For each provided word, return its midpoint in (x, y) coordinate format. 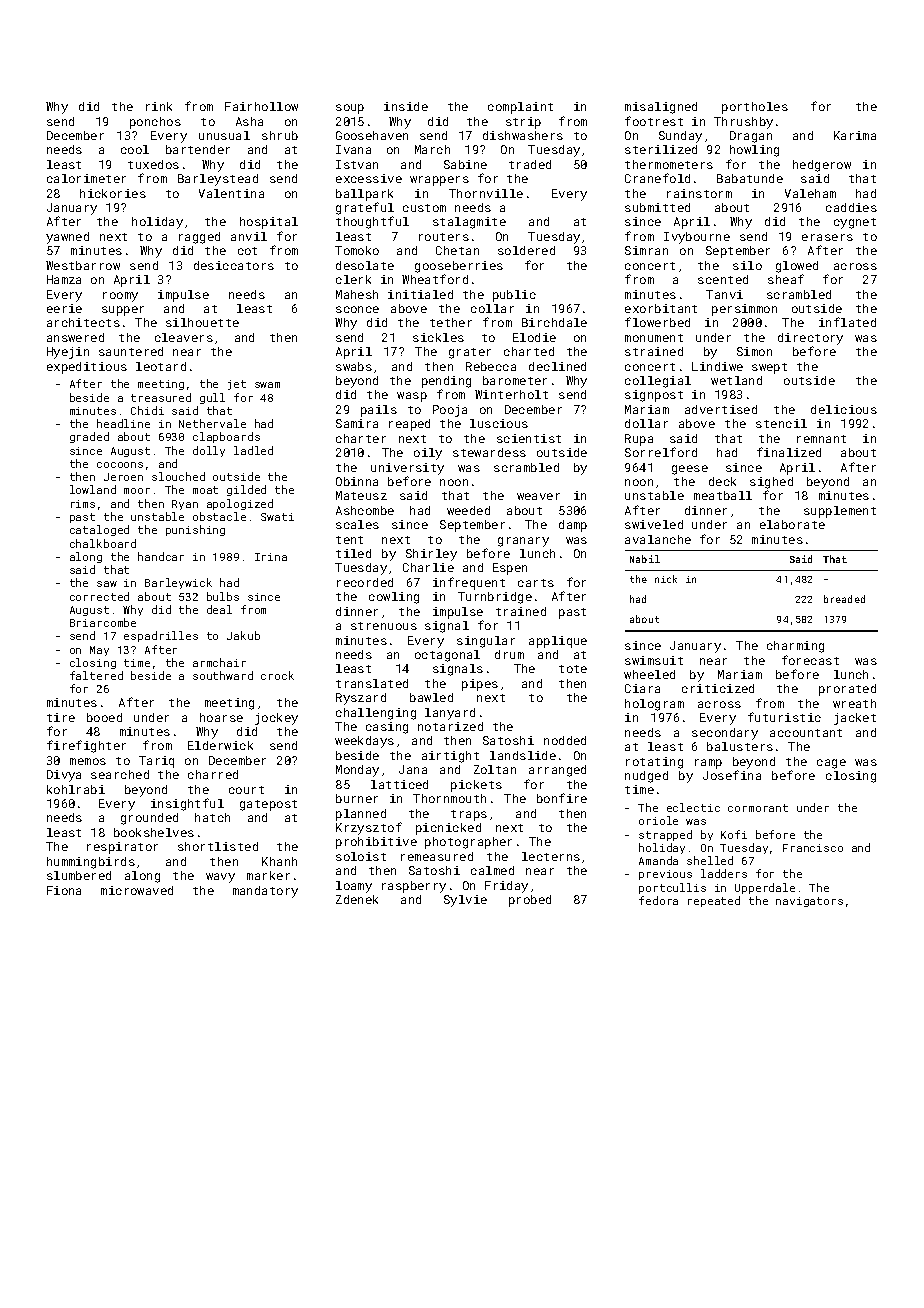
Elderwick (220, 745)
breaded (844, 599)
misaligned (661, 108)
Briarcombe (103, 622)
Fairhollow (261, 106)
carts (536, 583)
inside (406, 106)
